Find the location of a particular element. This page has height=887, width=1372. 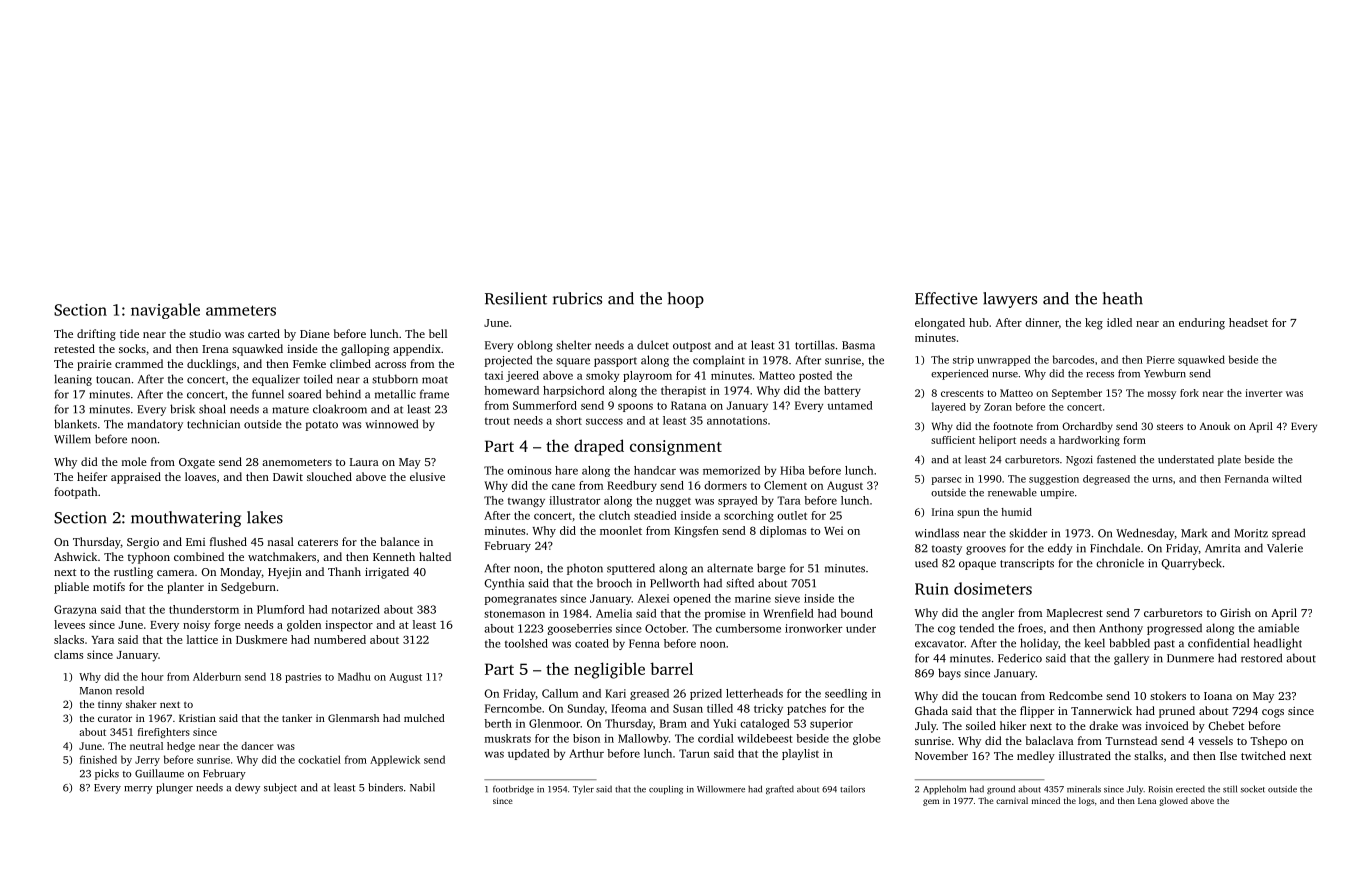

seedling is located at coordinates (846, 694).
